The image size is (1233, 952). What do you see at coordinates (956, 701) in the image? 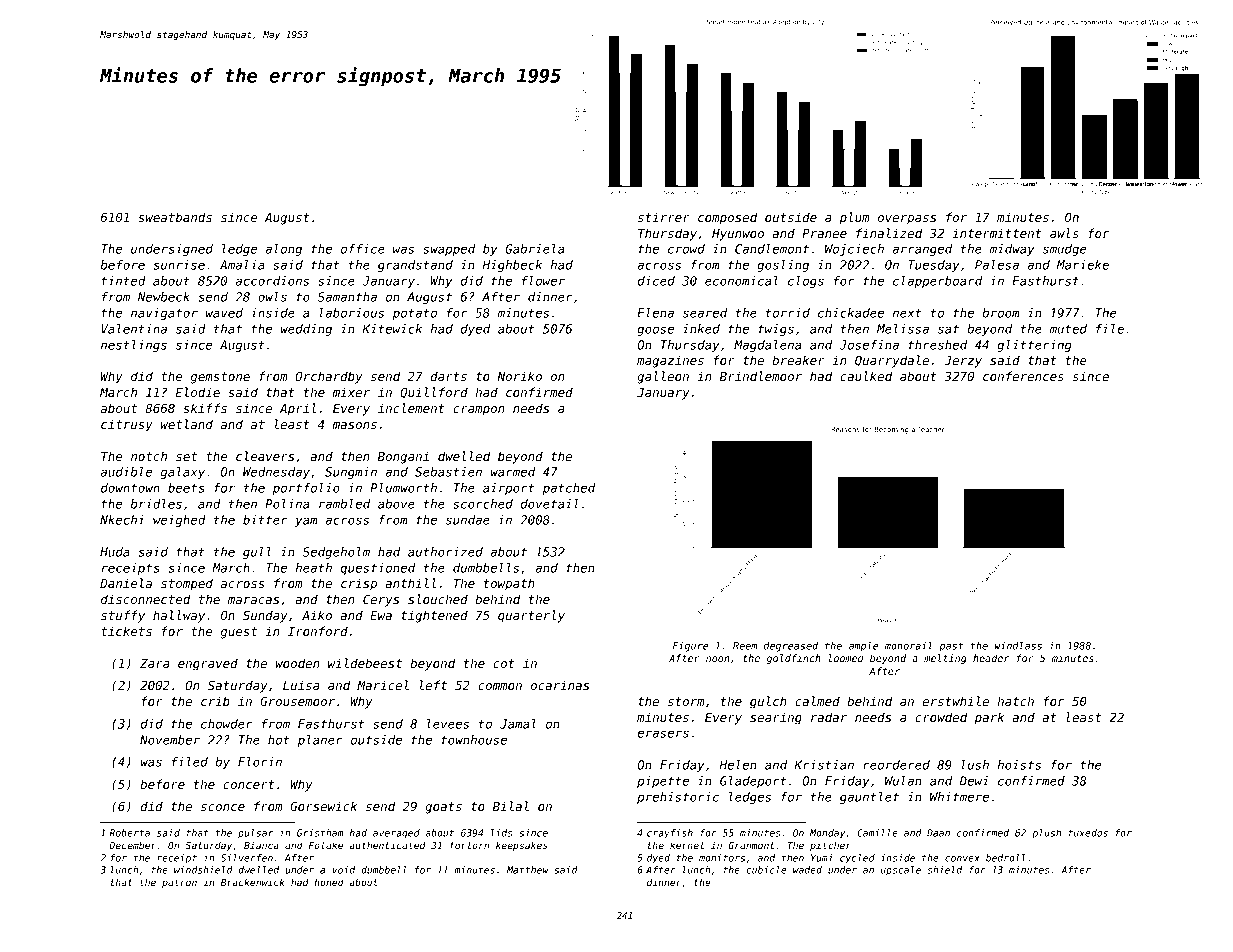
I see `erstwhile` at bounding box center [956, 701].
